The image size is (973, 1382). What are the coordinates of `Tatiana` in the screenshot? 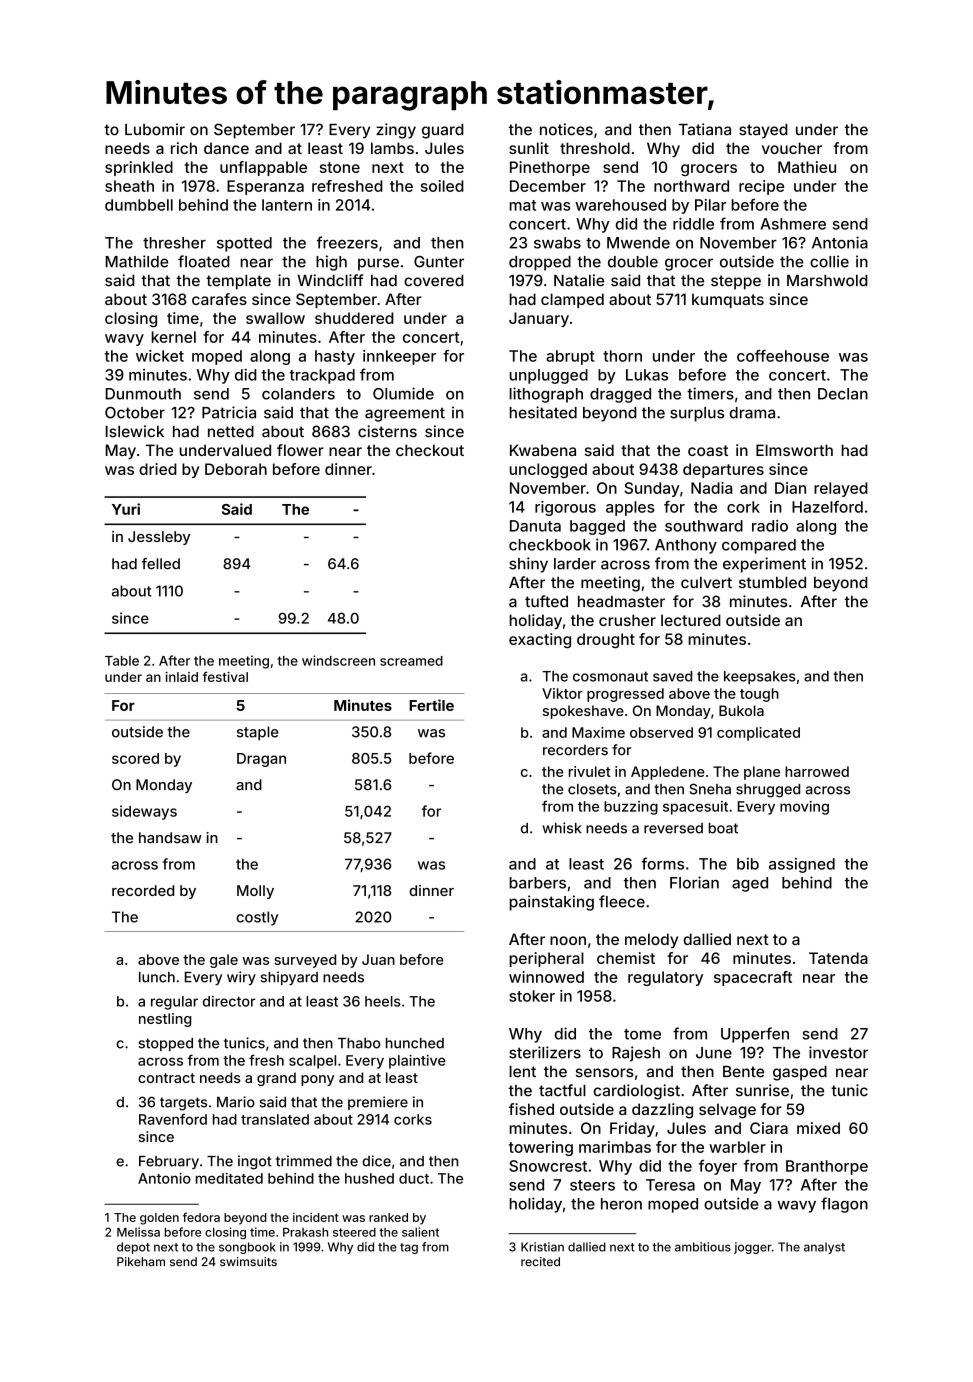 It's located at (705, 129).
